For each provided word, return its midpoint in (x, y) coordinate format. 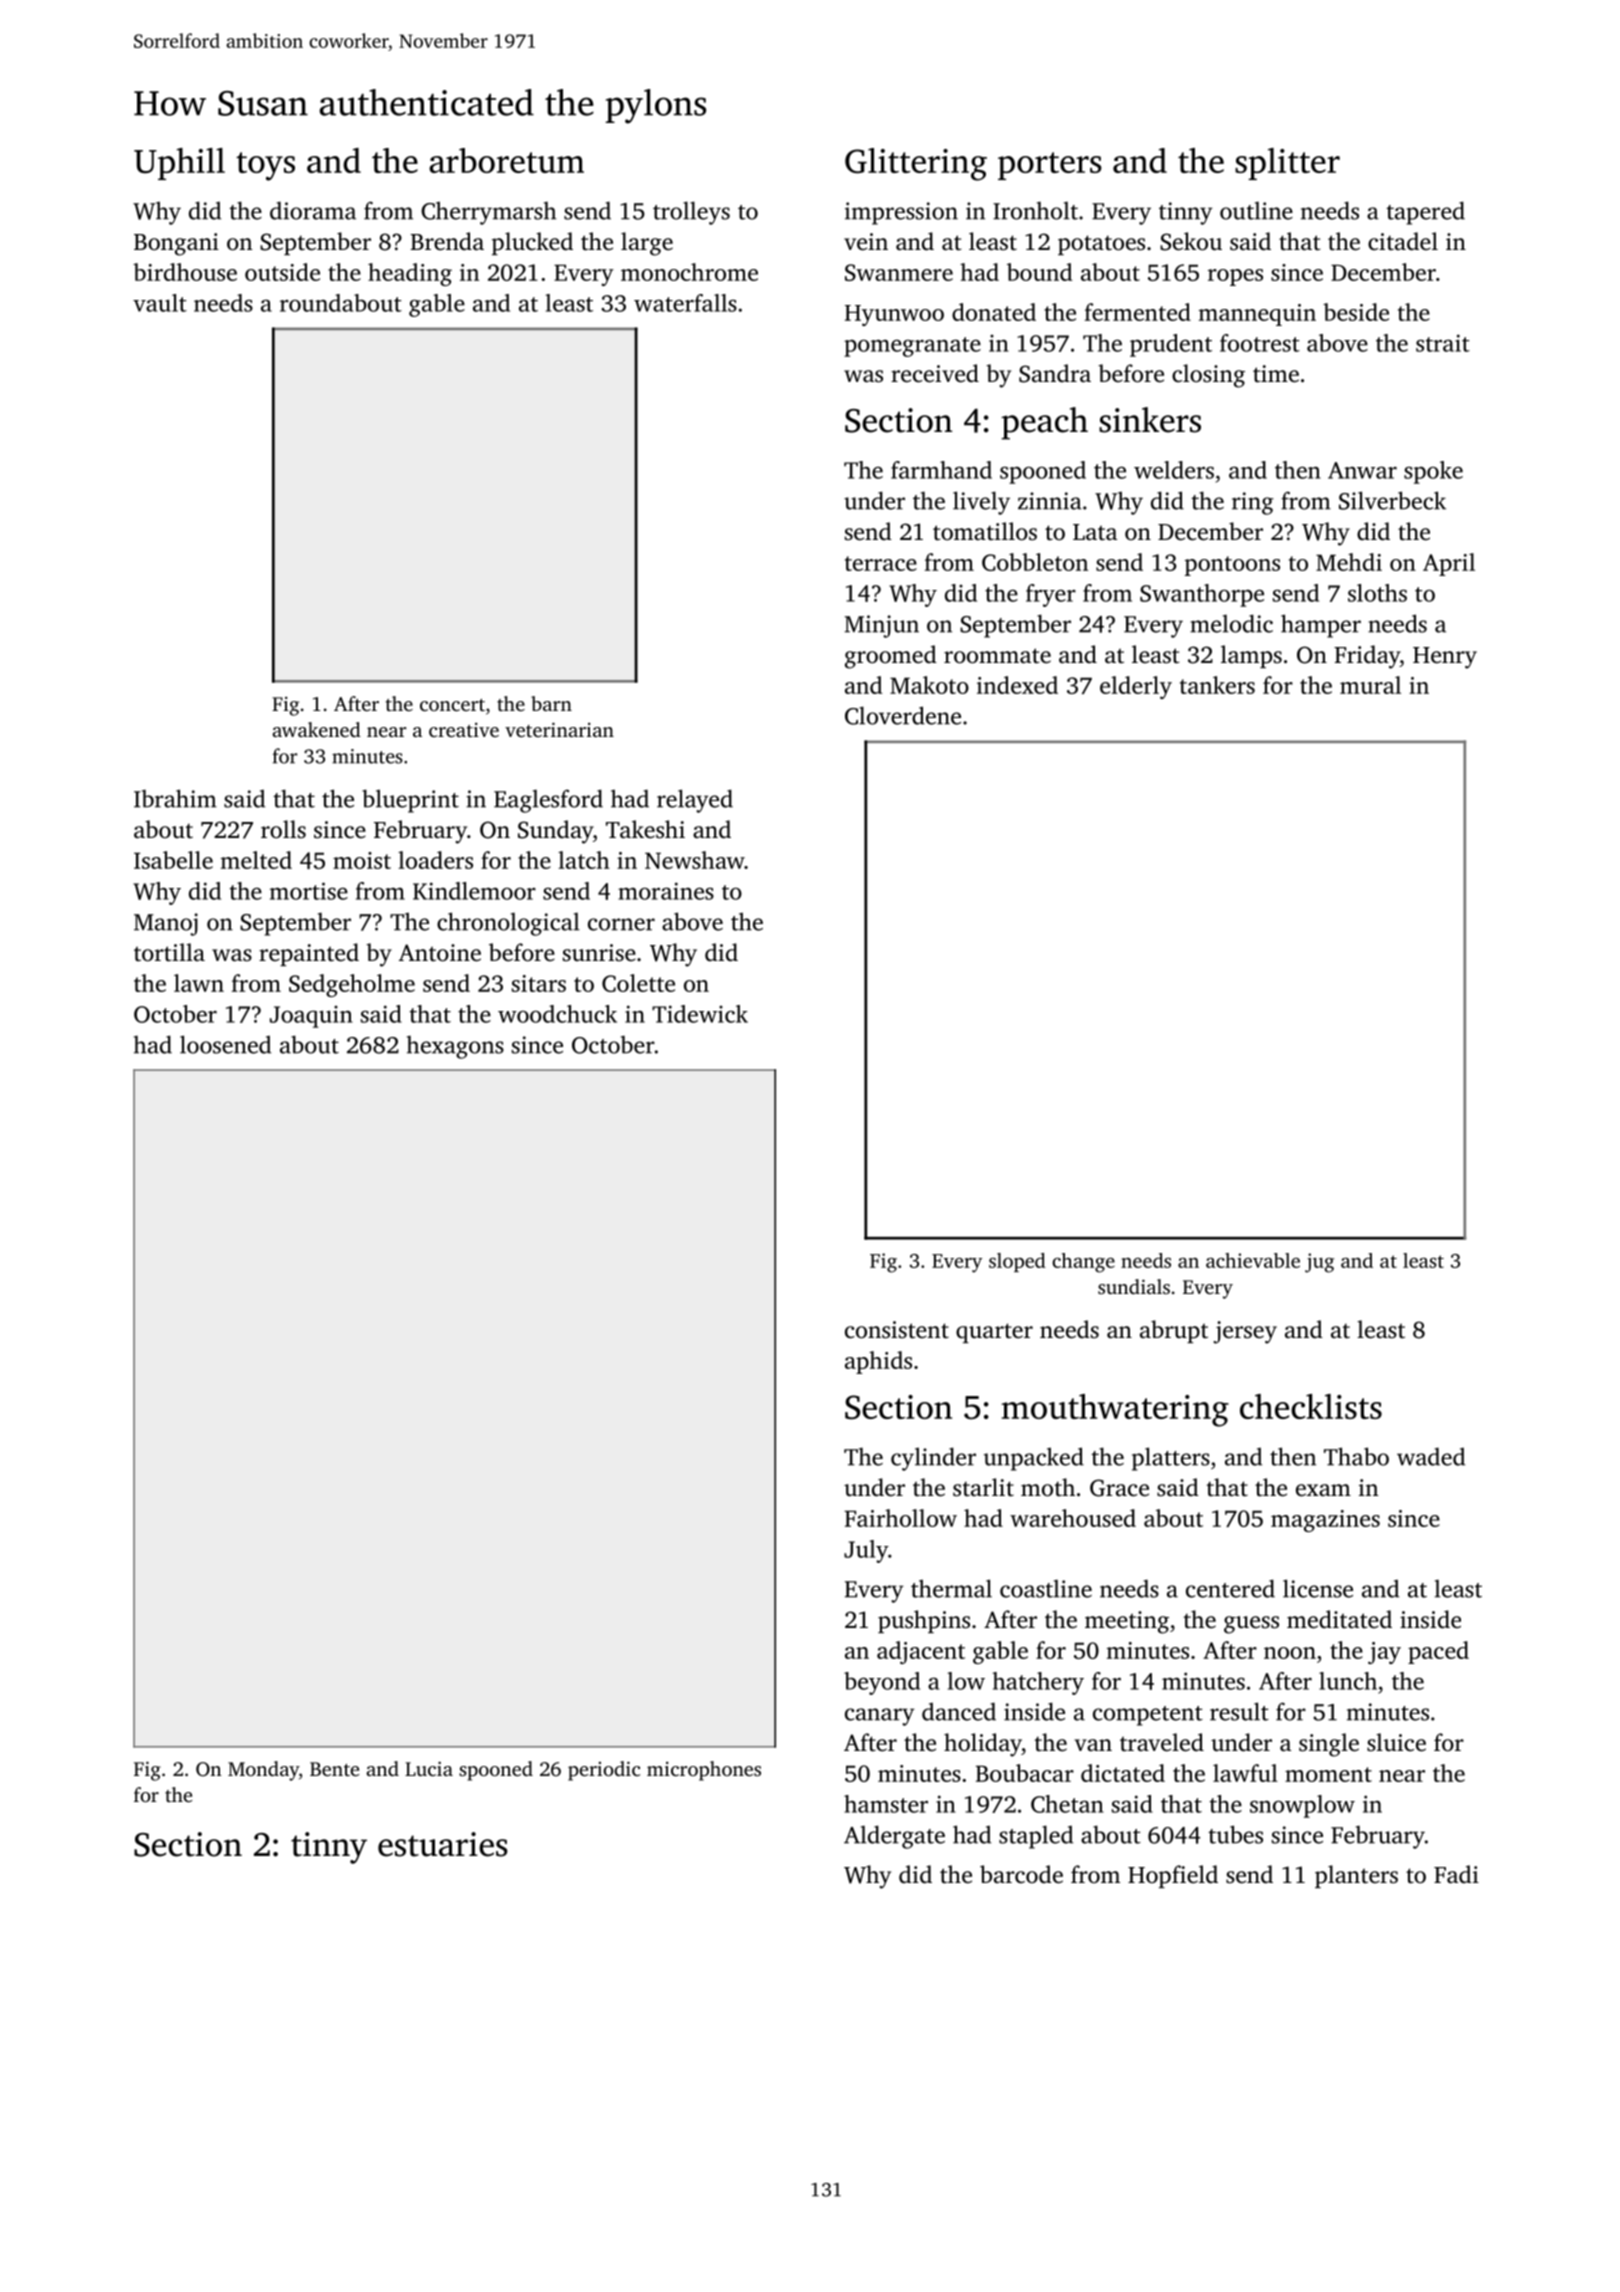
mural (1370, 685)
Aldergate (894, 1837)
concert (452, 705)
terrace (881, 563)
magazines (1325, 1521)
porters (1050, 166)
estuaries (443, 1844)
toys (265, 166)
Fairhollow (900, 1518)
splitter (1287, 164)
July (866, 1551)
